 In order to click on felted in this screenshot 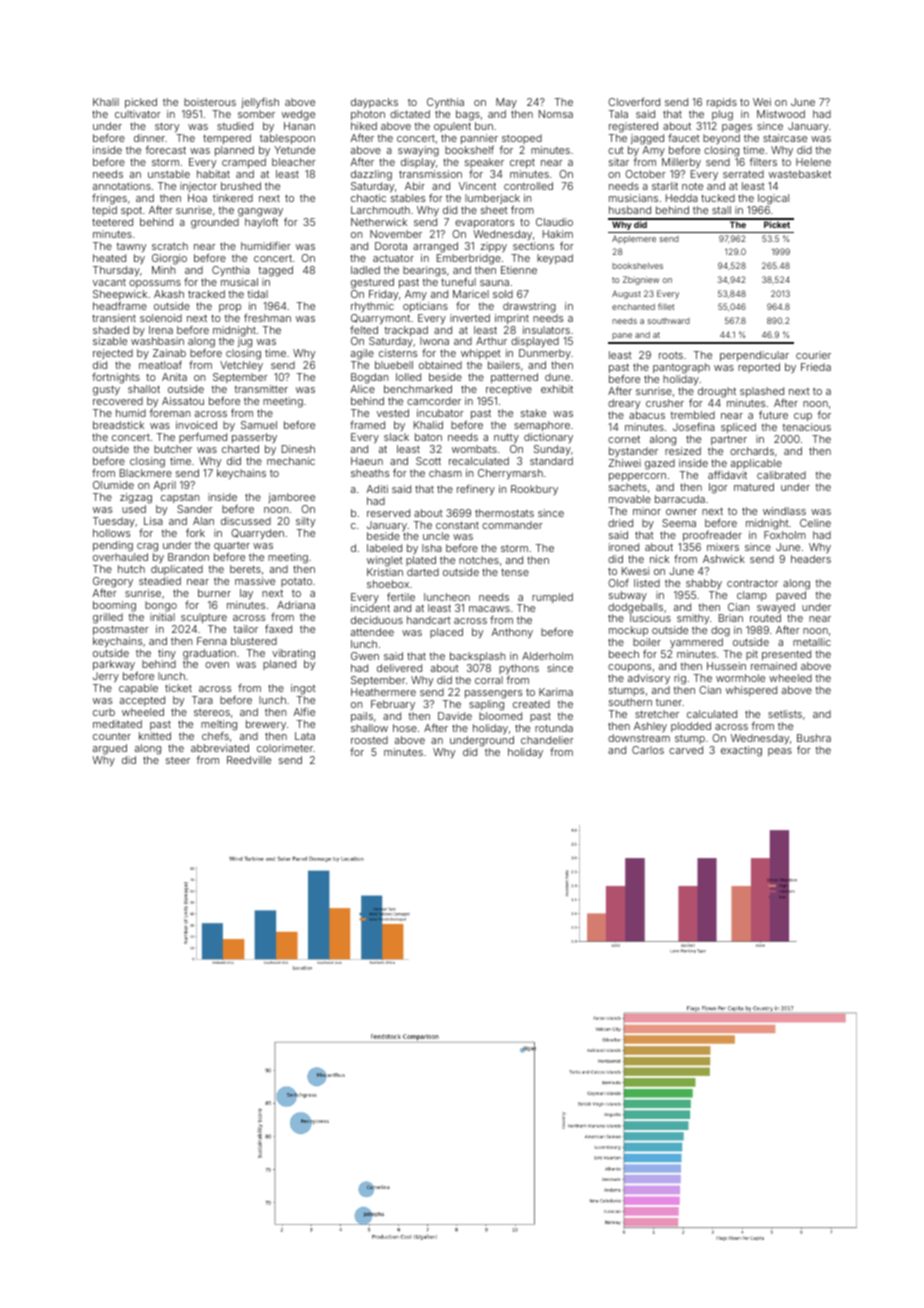, I will do `click(364, 330)`.
